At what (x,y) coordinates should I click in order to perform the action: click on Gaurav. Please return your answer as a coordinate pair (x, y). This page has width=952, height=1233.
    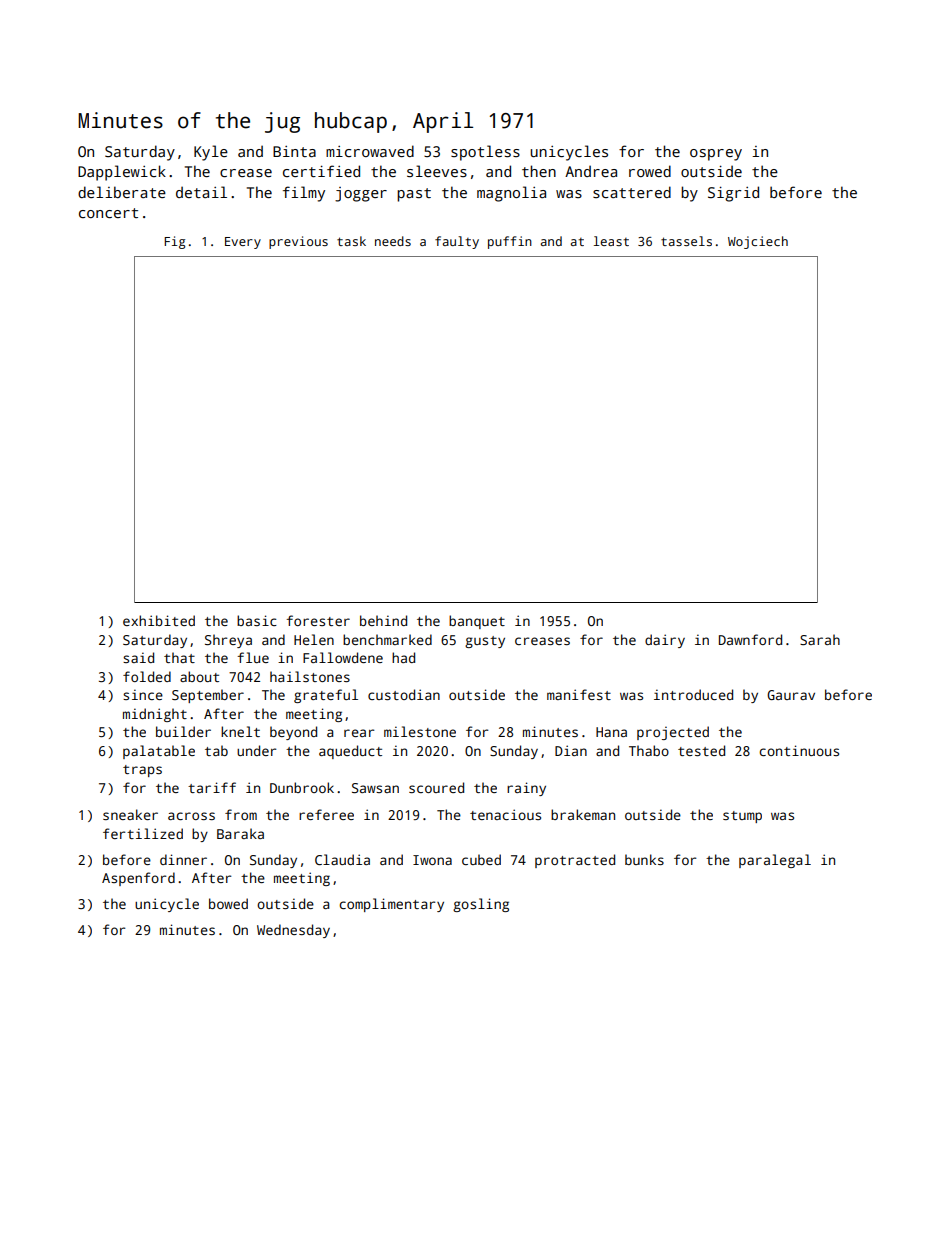
    Looking at the image, I should click on (791, 695).
